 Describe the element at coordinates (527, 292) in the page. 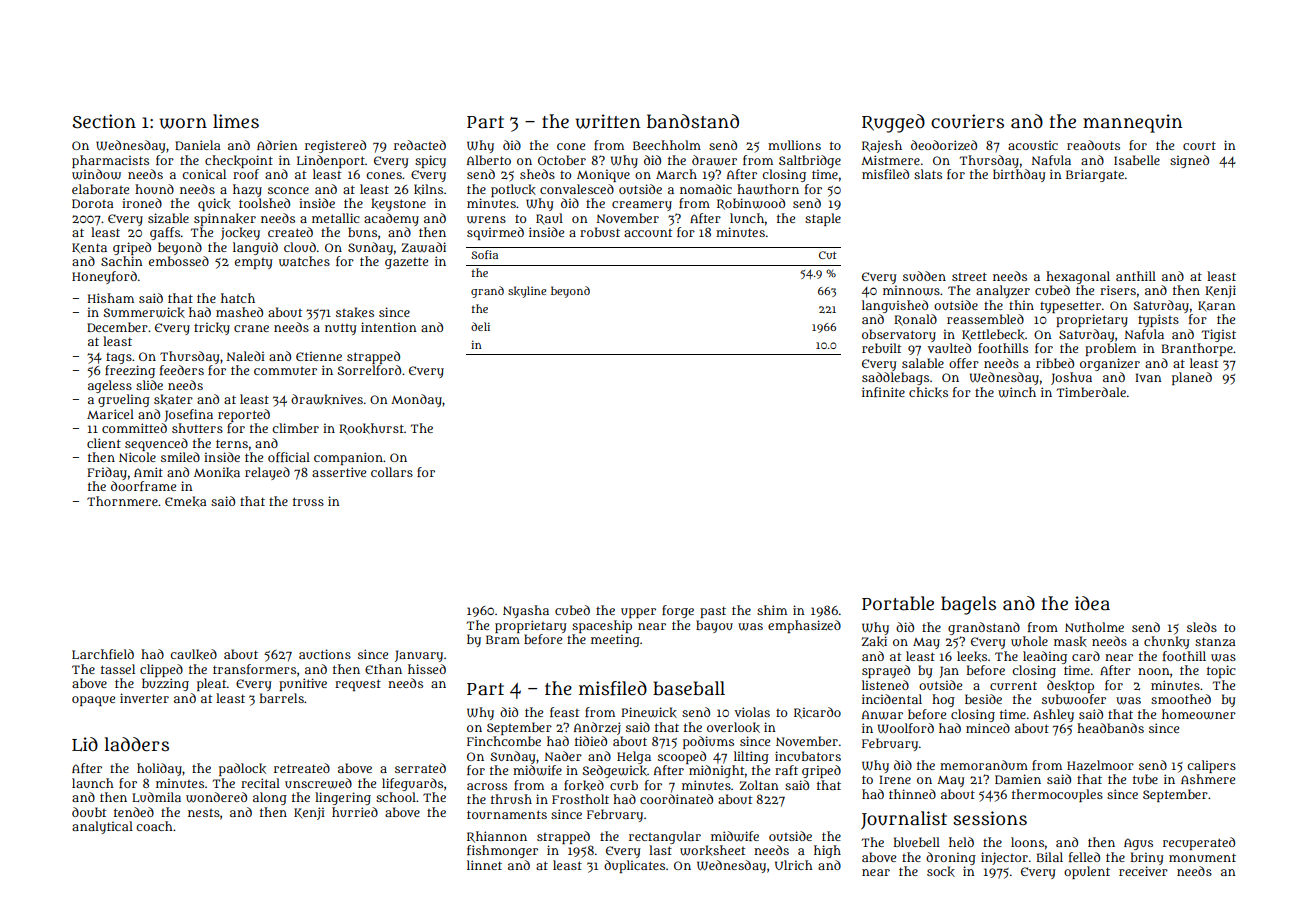

I see `skyline` at that location.
